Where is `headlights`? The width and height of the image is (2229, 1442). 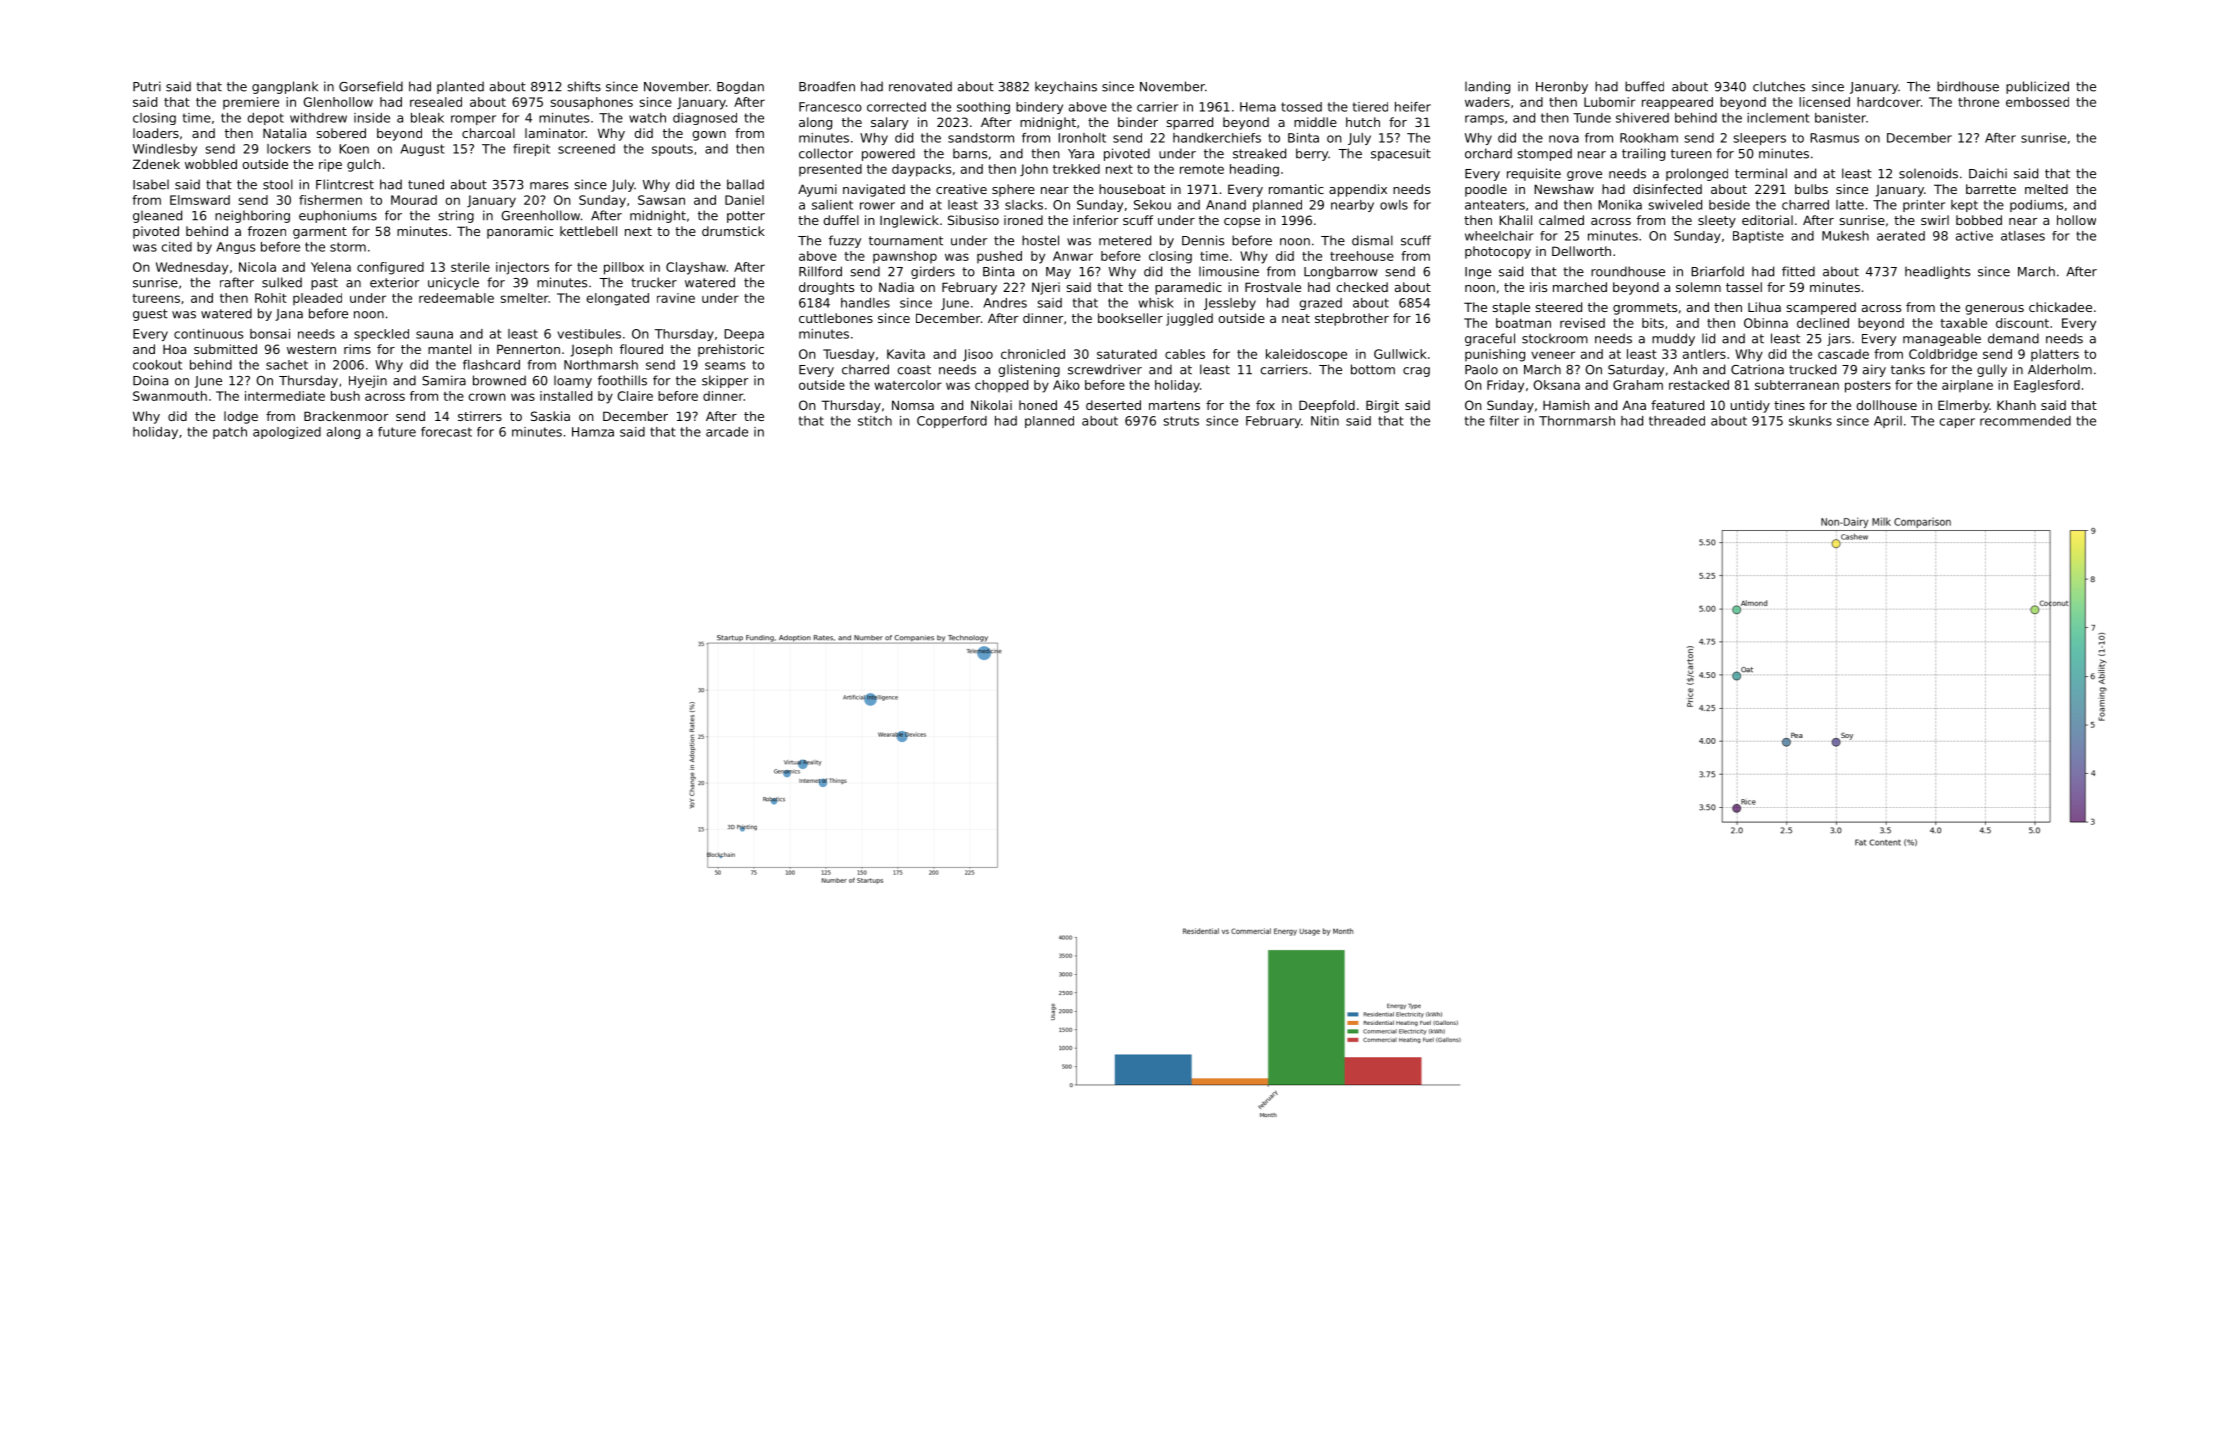 headlights is located at coordinates (1937, 272).
